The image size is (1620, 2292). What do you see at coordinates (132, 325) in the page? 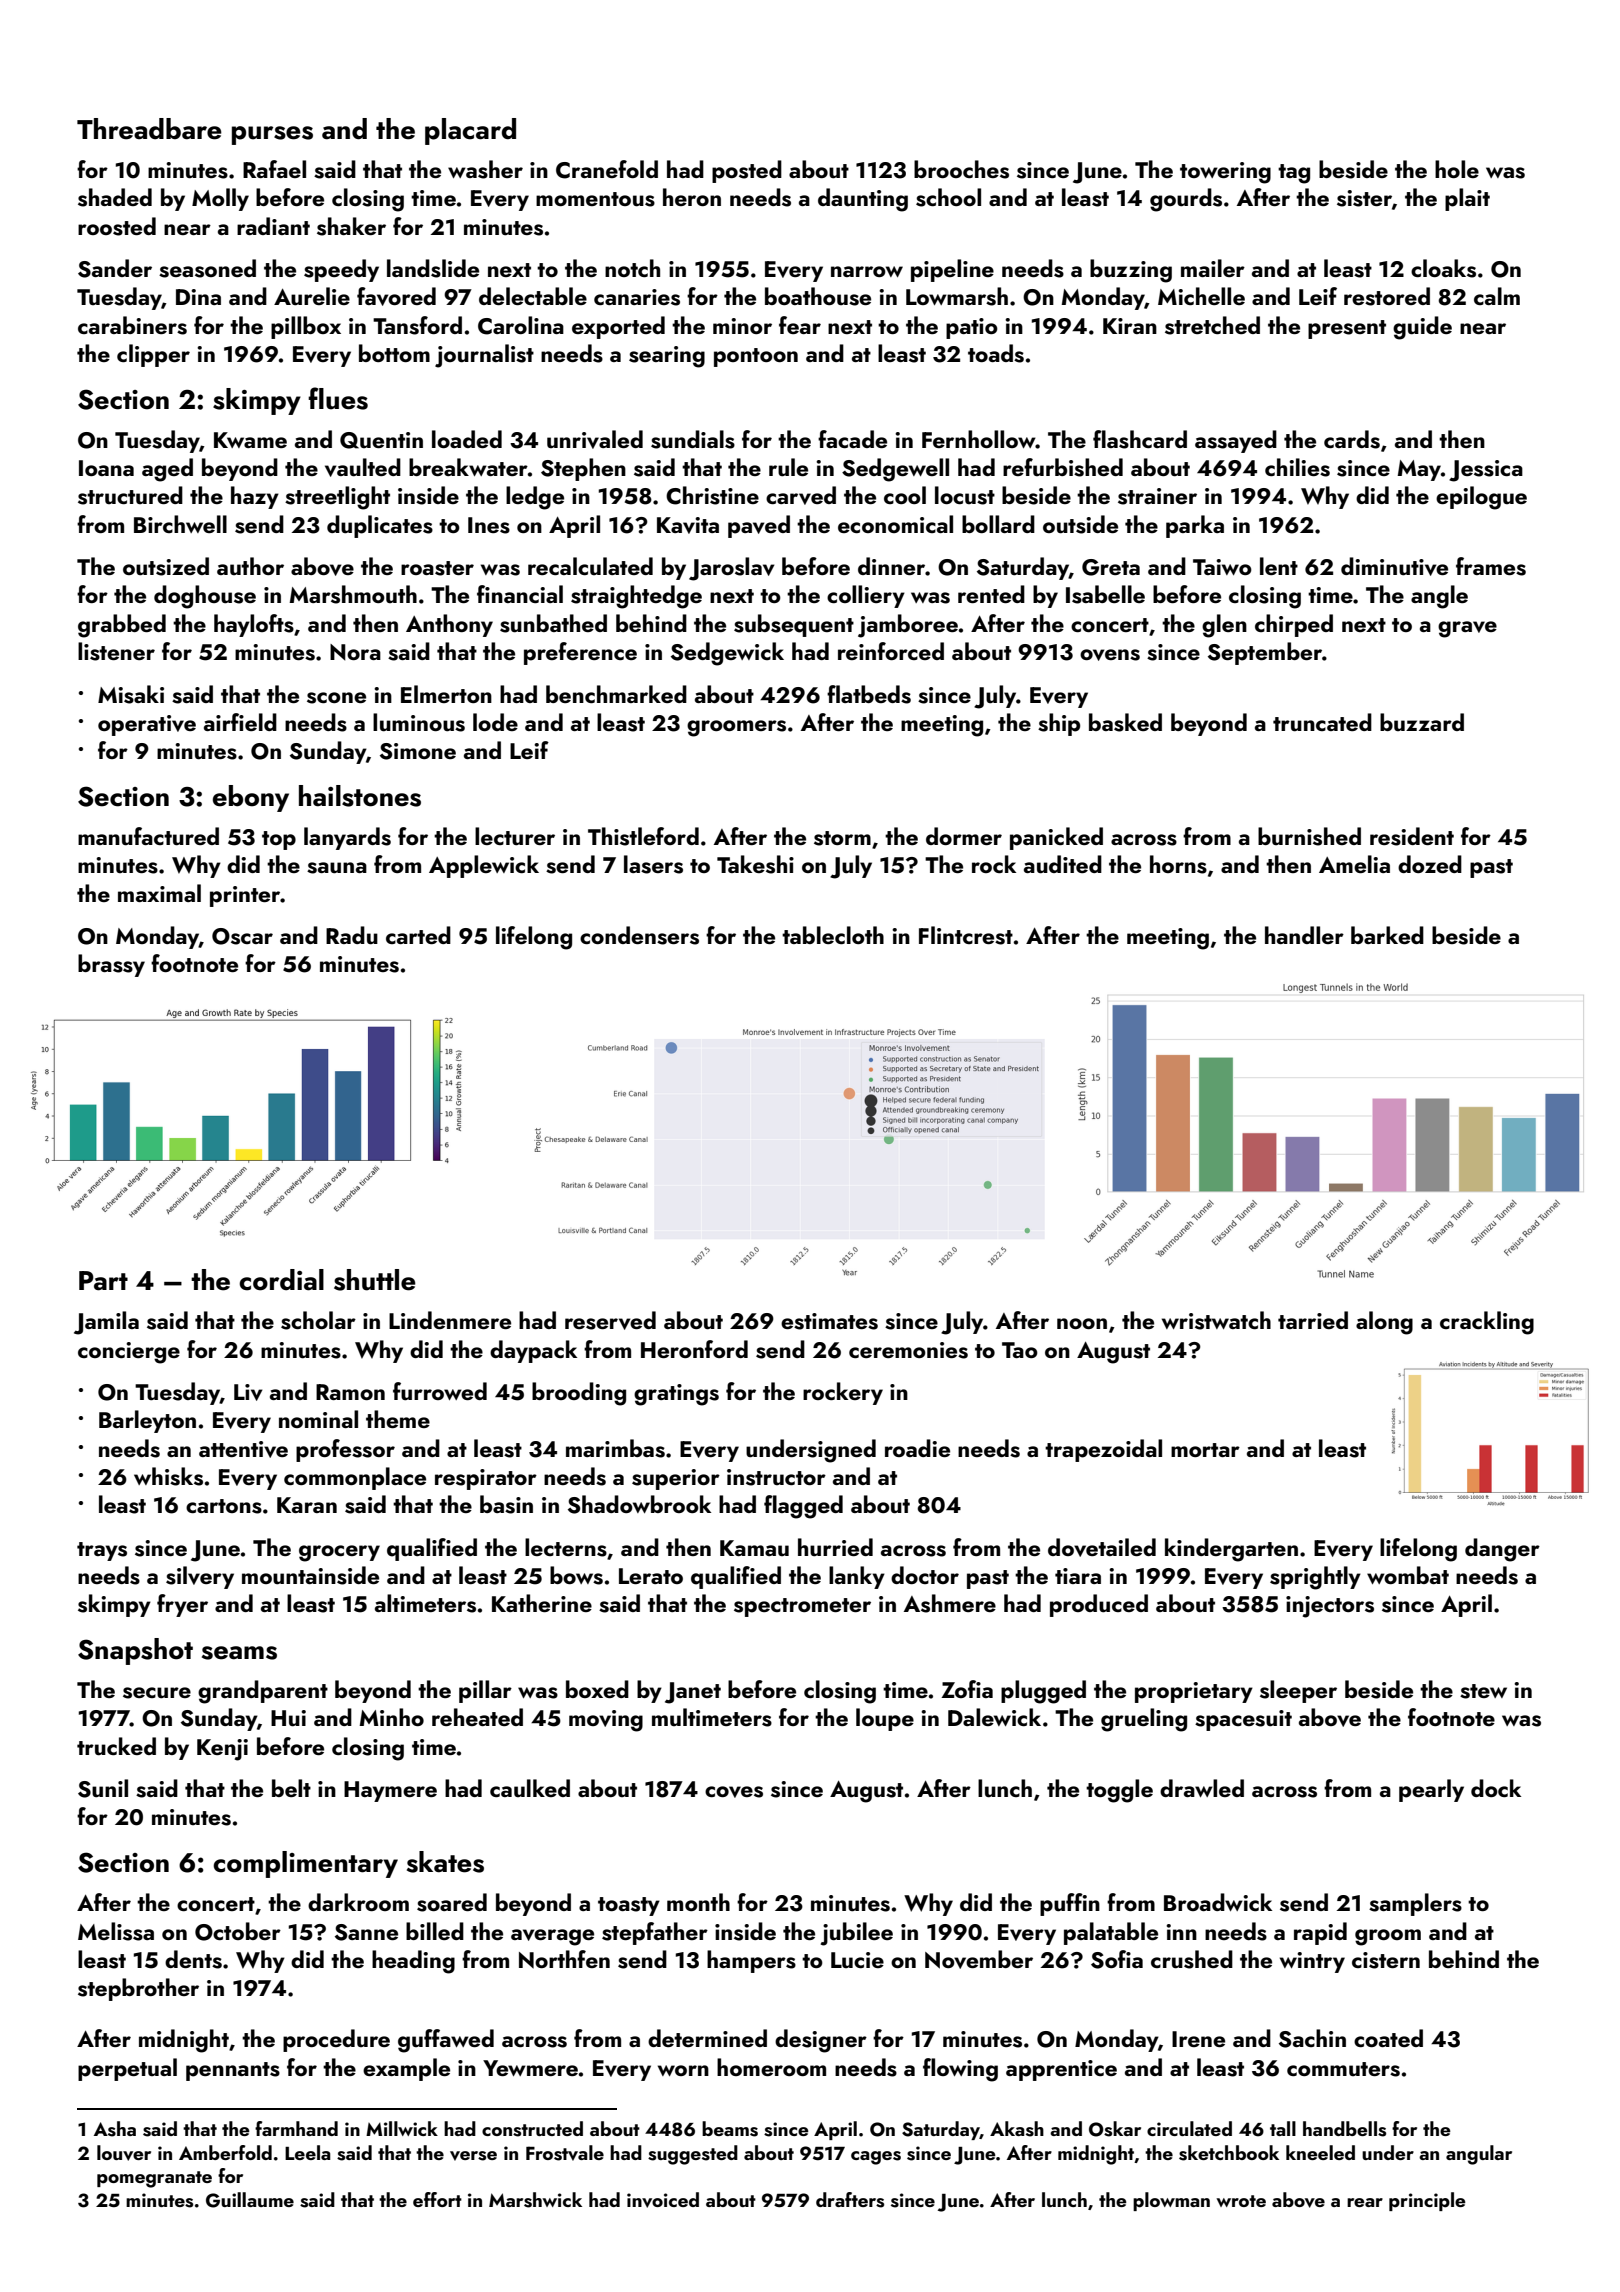
I see `carabiners` at bounding box center [132, 325].
